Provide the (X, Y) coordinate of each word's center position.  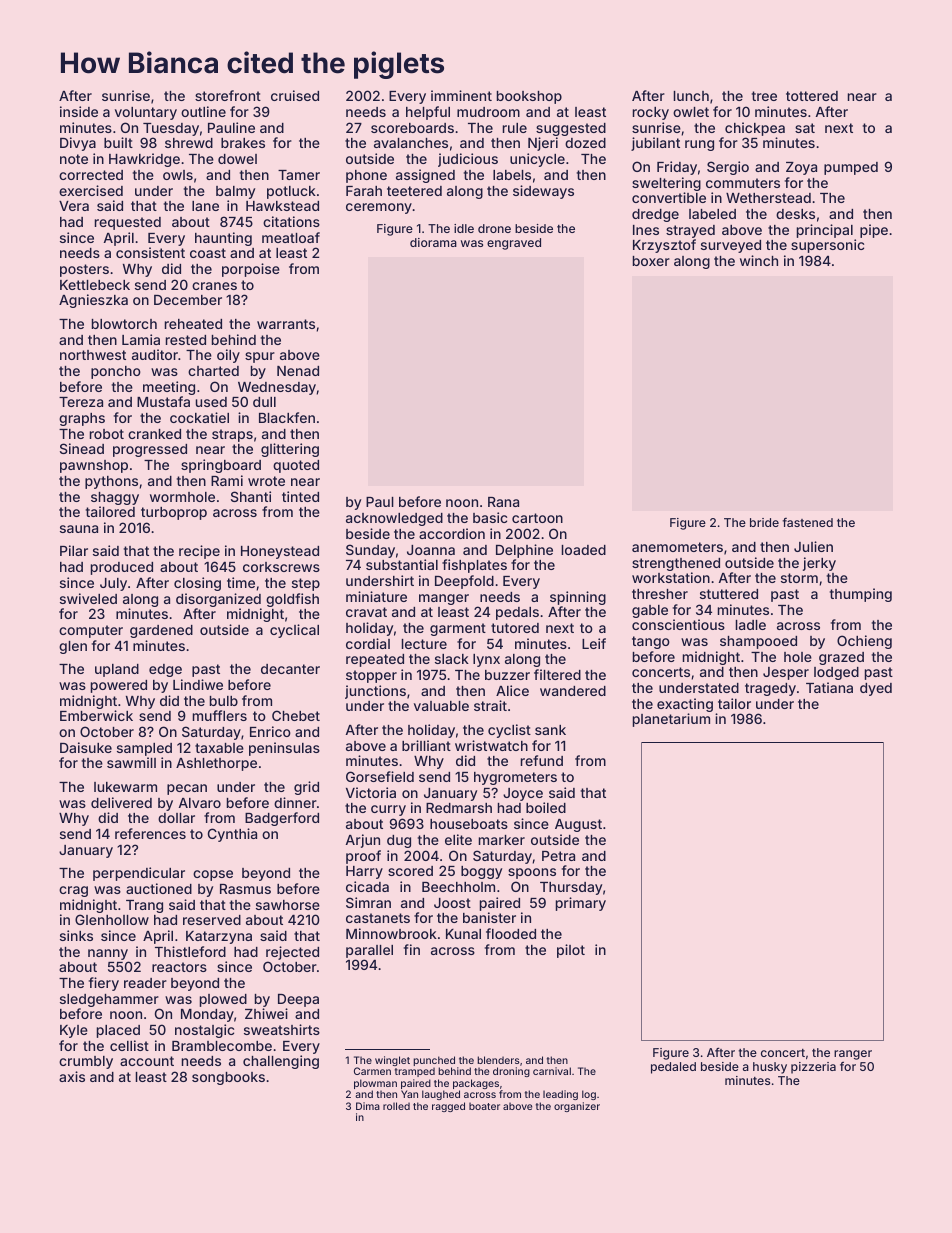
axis (72, 1076)
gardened (161, 631)
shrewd (189, 143)
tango (651, 642)
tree (764, 96)
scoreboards (412, 128)
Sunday (370, 551)
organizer (577, 1107)
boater (484, 1106)
